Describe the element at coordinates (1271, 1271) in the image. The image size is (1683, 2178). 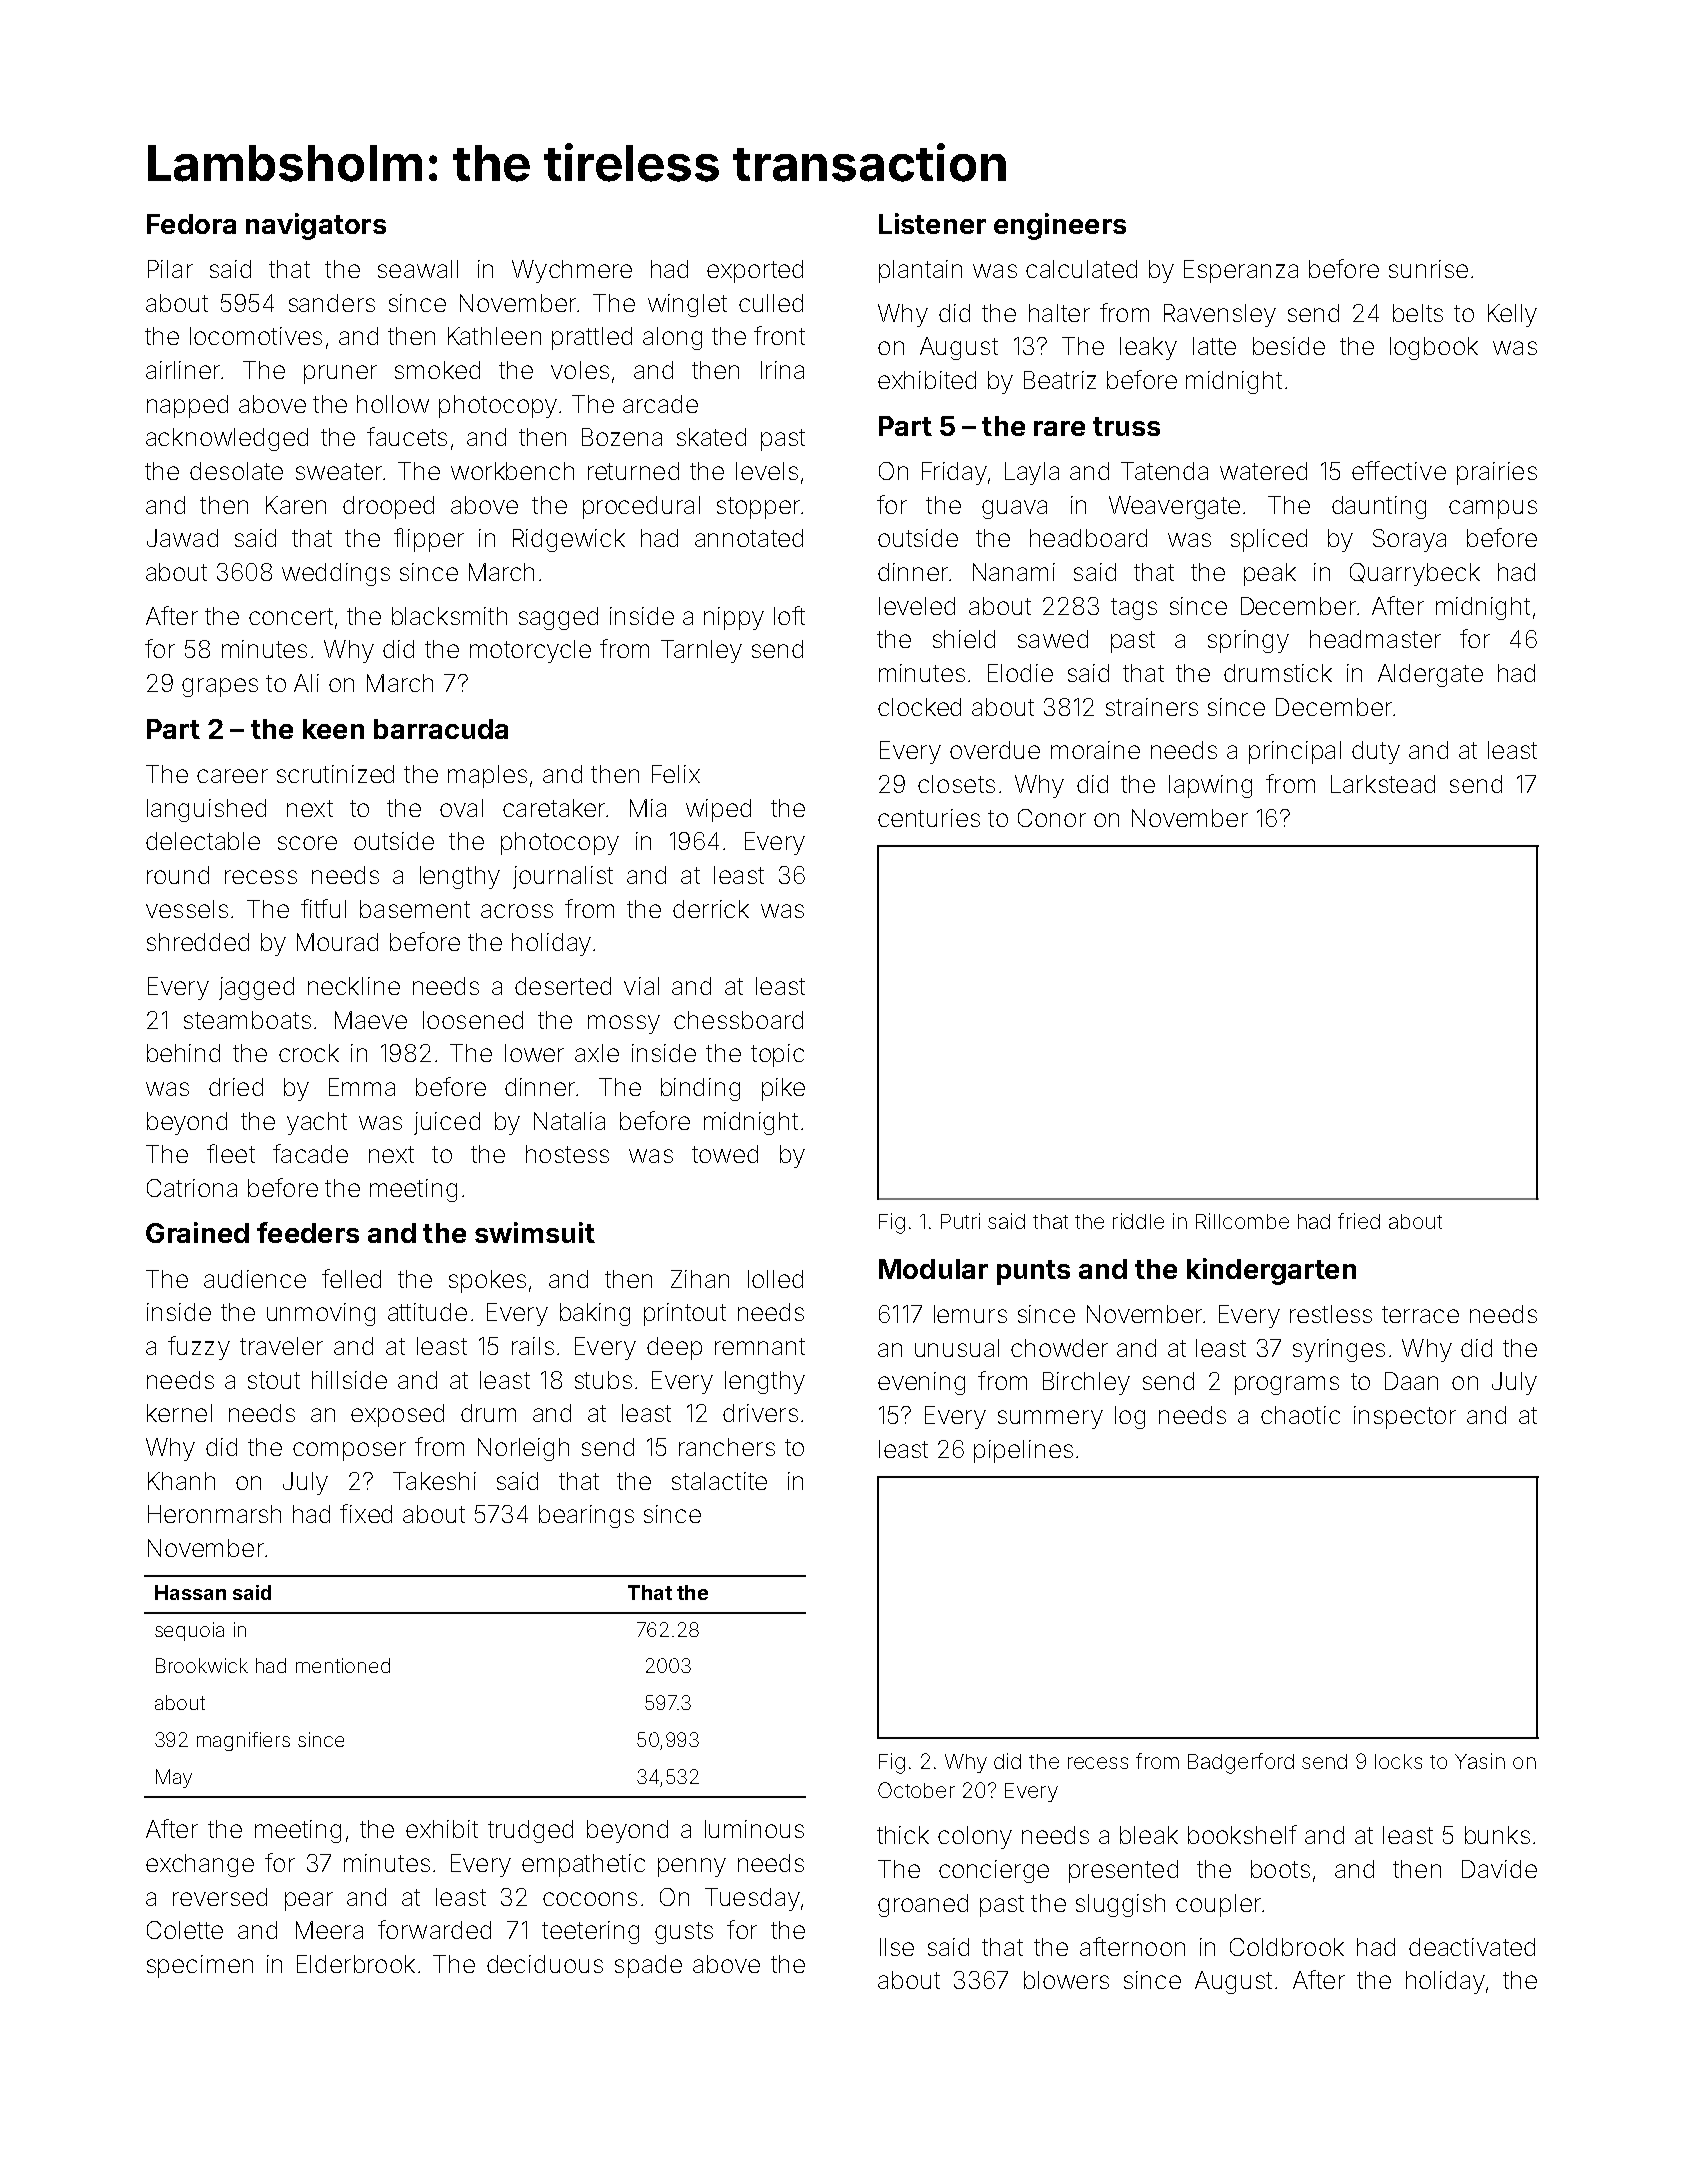
I see `kindergarten` at that location.
